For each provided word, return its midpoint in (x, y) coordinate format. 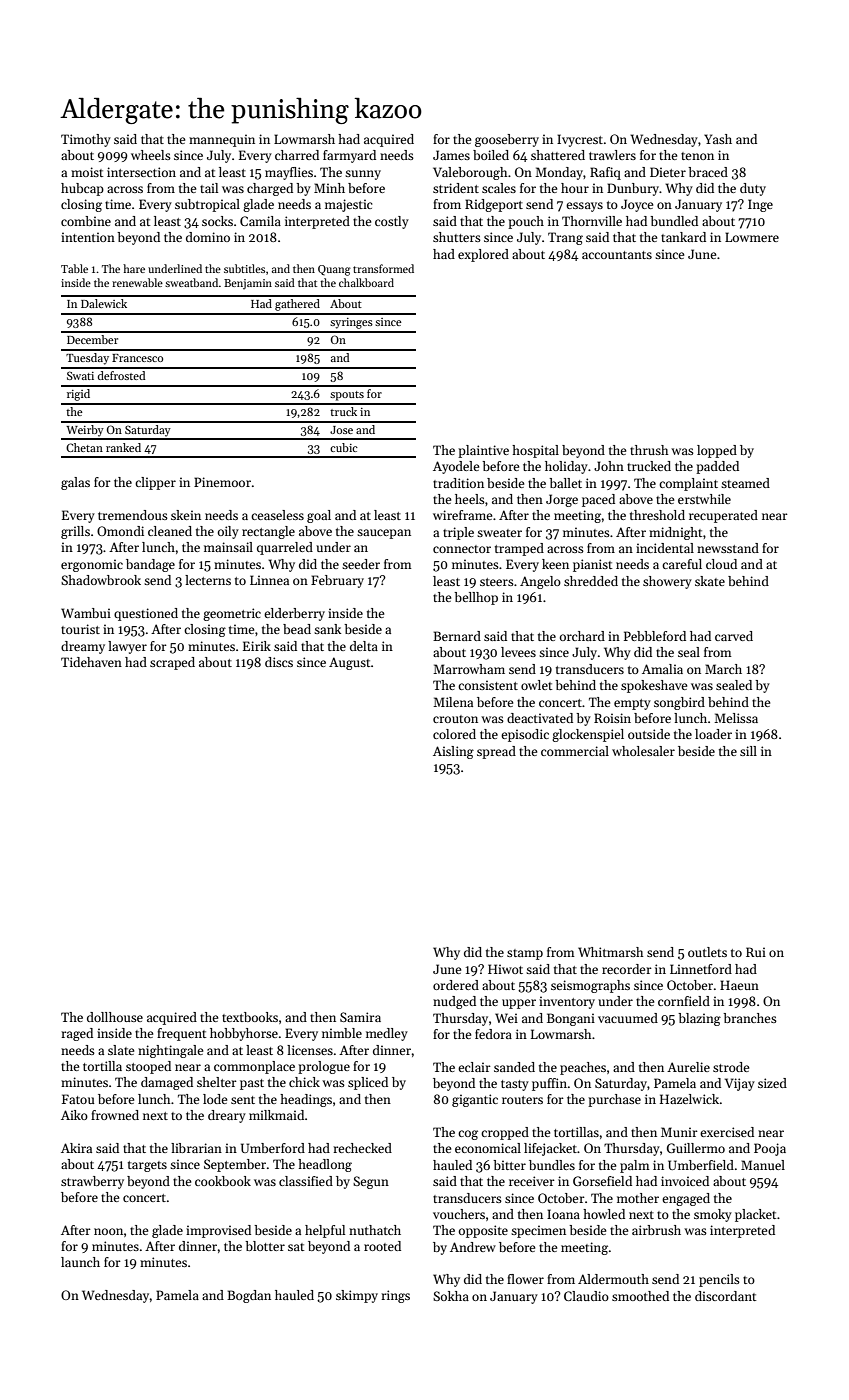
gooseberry (507, 140)
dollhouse (115, 1017)
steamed (745, 483)
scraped (172, 663)
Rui (756, 952)
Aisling (453, 752)
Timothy (86, 140)
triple (458, 533)
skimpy (357, 1296)
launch (80, 1262)
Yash (718, 139)
